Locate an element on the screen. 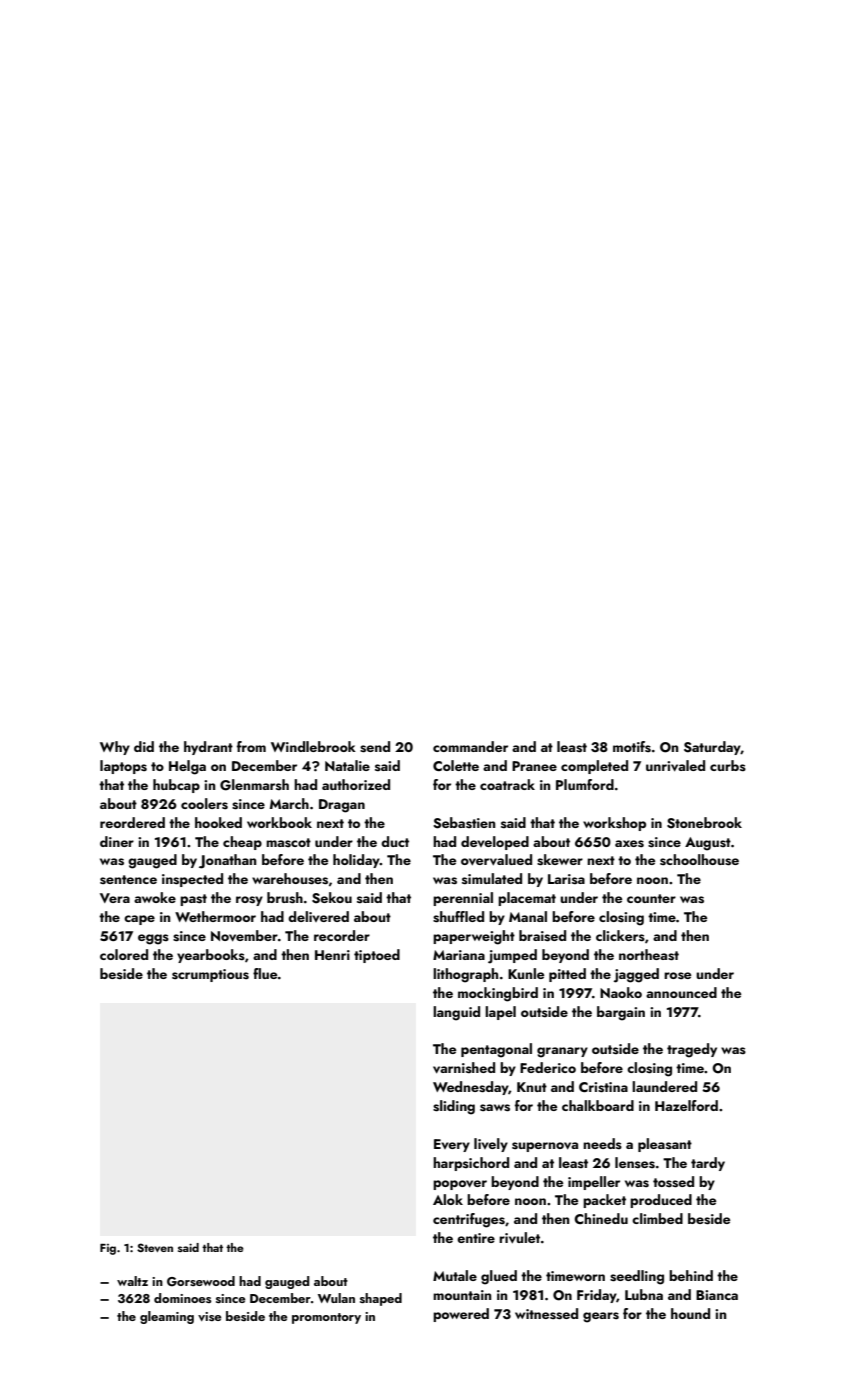 The height and width of the screenshot is (1400, 849). tardy is located at coordinates (708, 1164).
